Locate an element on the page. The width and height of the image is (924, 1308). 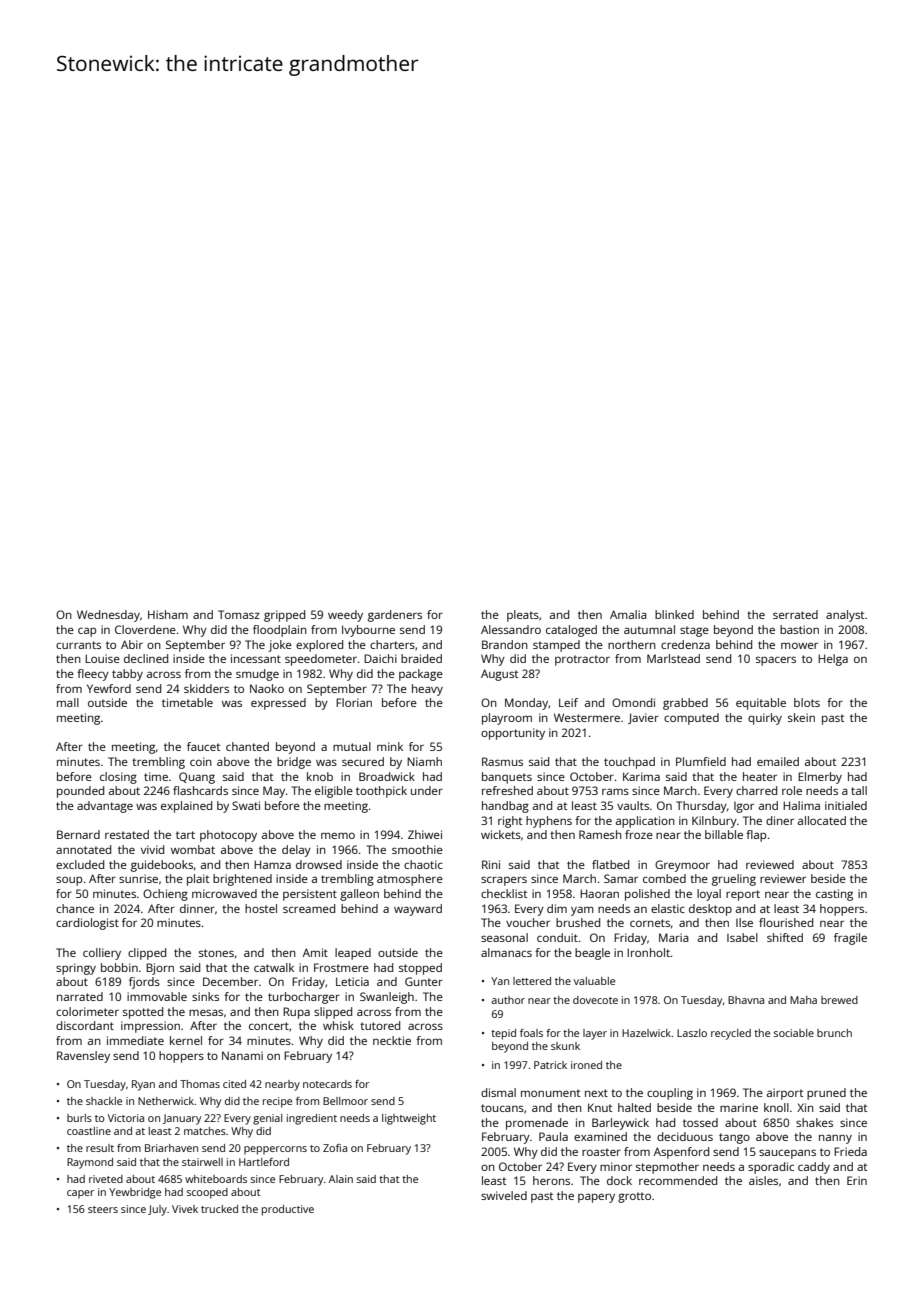
excluded is located at coordinates (80, 864).
